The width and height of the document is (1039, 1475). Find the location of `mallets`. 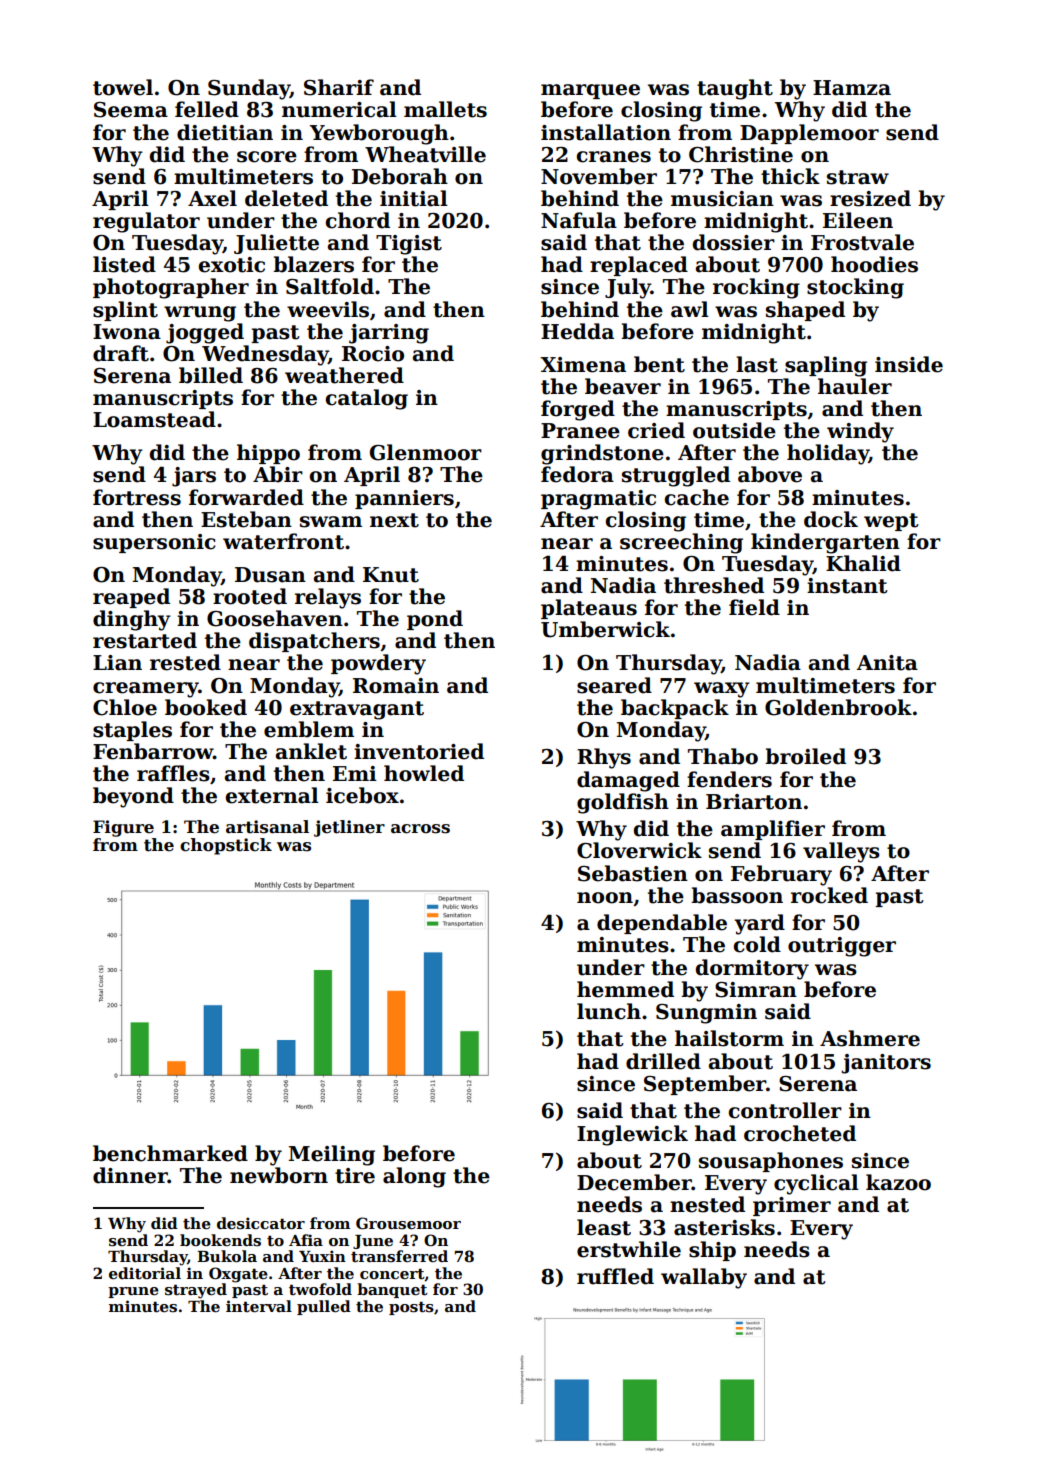

mallets is located at coordinates (445, 109).
